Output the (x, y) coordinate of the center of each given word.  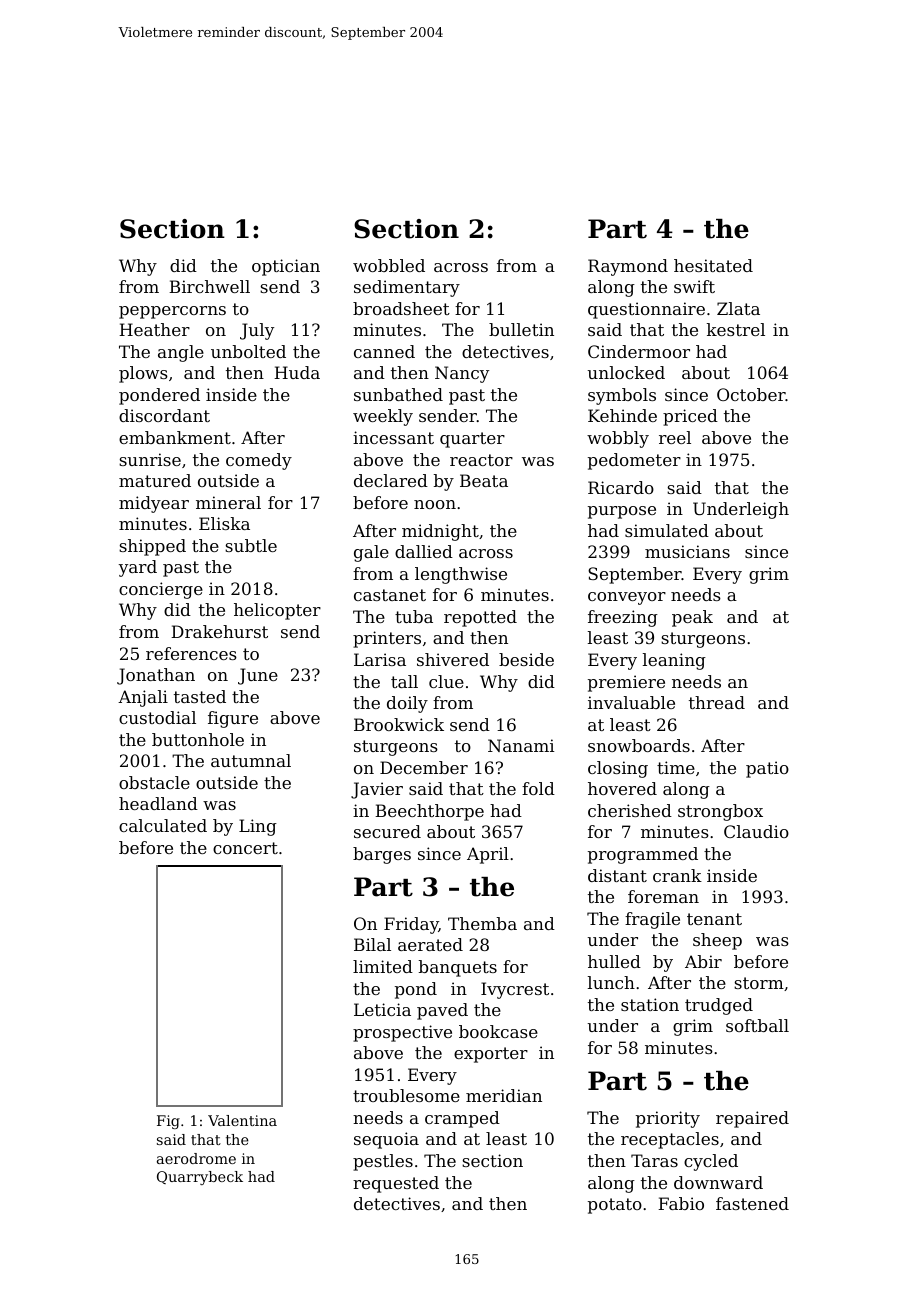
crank (677, 875)
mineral (228, 502)
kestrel (736, 329)
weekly (383, 417)
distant (617, 875)
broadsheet (401, 308)
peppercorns (172, 312)
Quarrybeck (200, 1178)
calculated (163, 825)
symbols (622, 396)
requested (396, 1184)
